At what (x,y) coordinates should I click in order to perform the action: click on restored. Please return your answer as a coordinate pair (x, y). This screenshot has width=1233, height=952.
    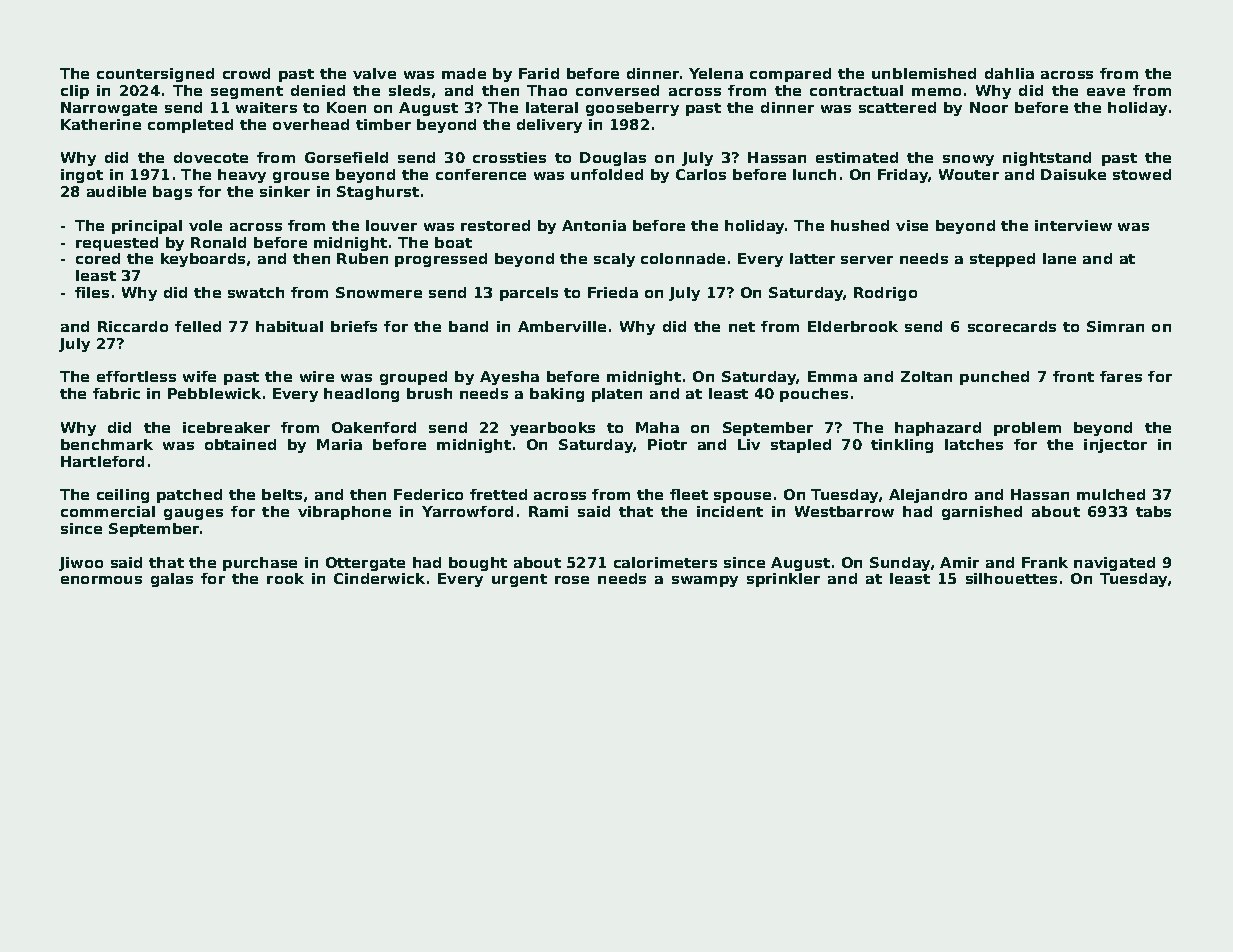
    Looking at the image, I should click on (495, 225).
